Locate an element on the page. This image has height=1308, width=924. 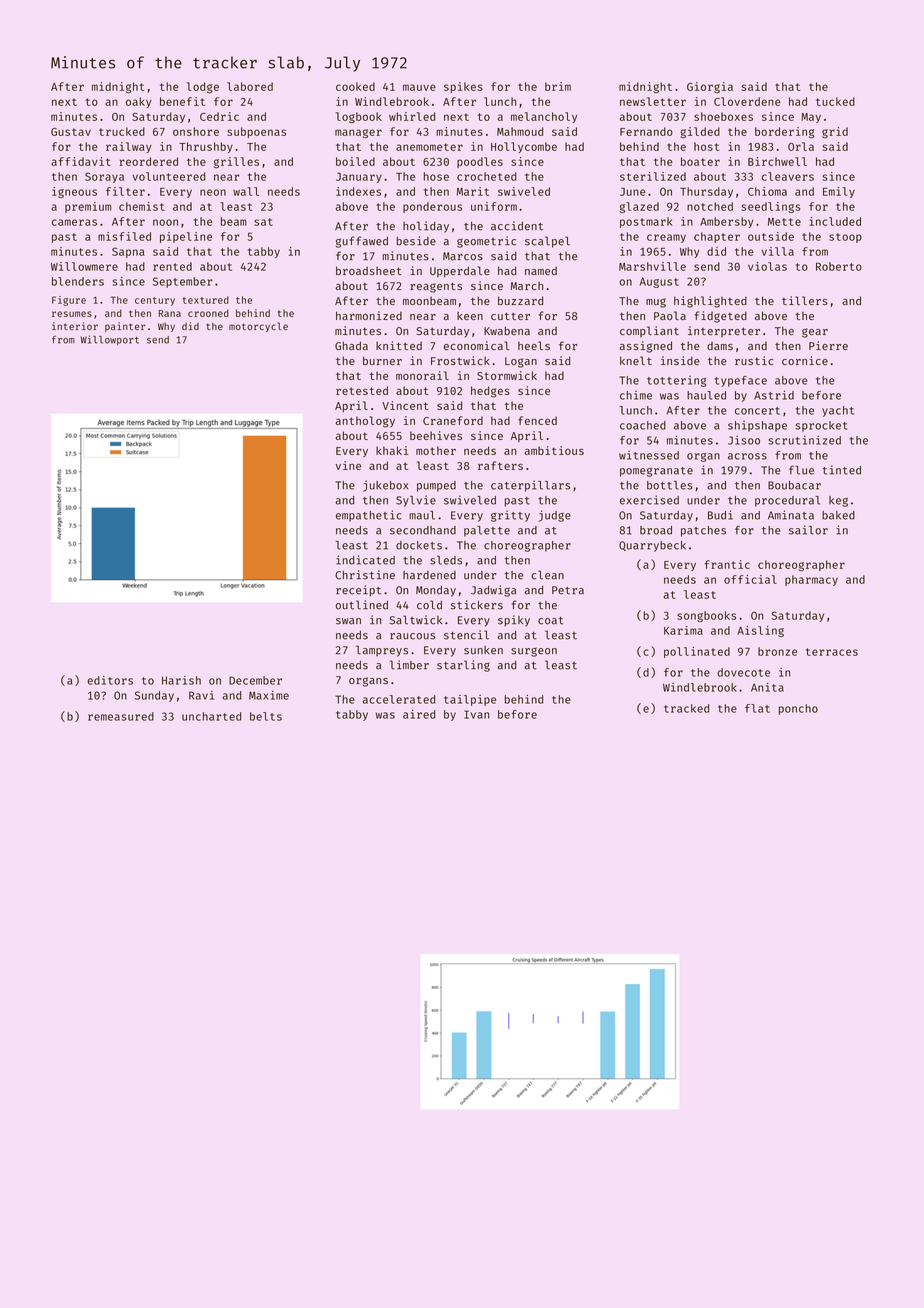
editors is located at coordinates (110, 680).
